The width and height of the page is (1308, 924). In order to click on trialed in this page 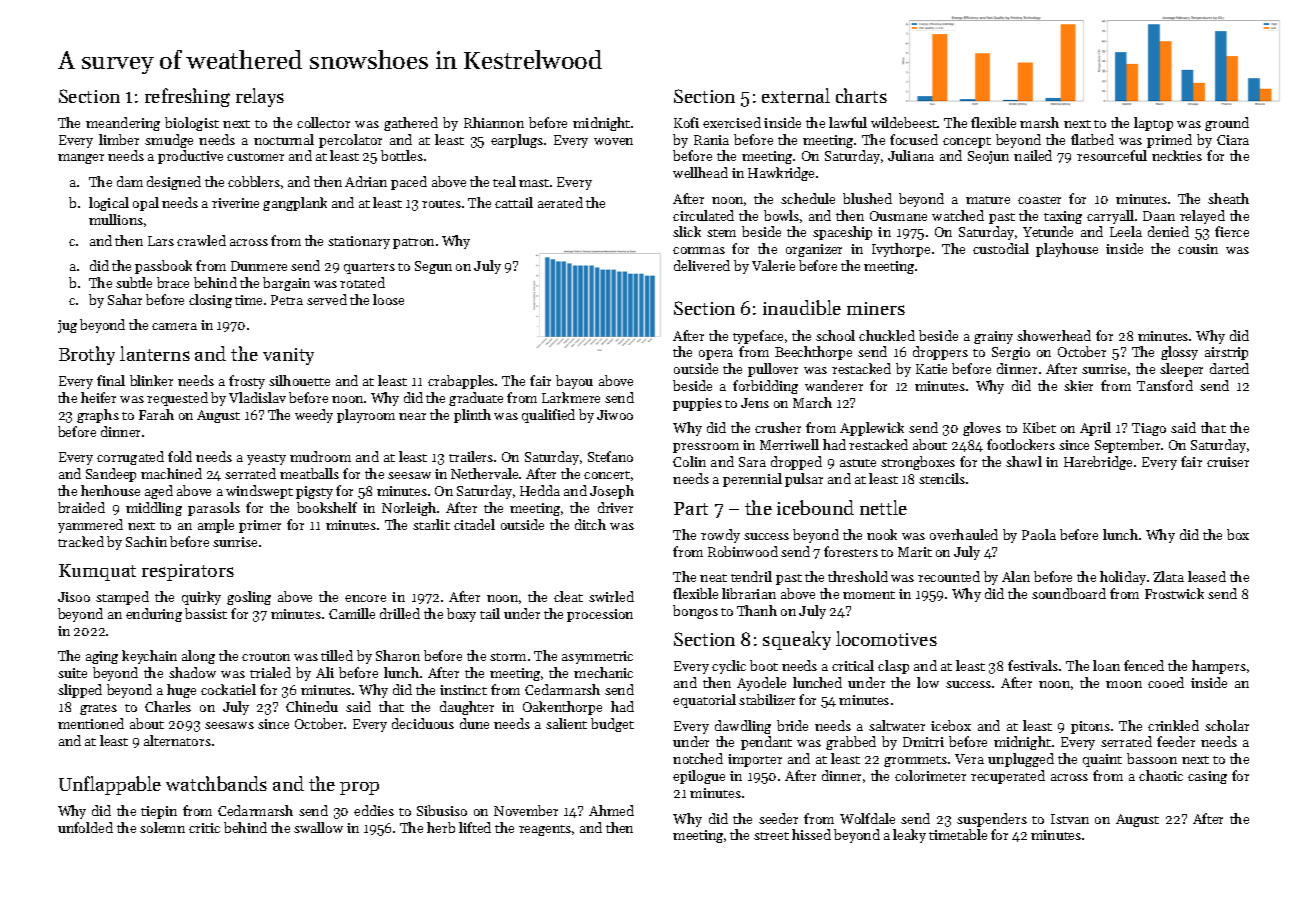, I will do `click(270, 672)`.
